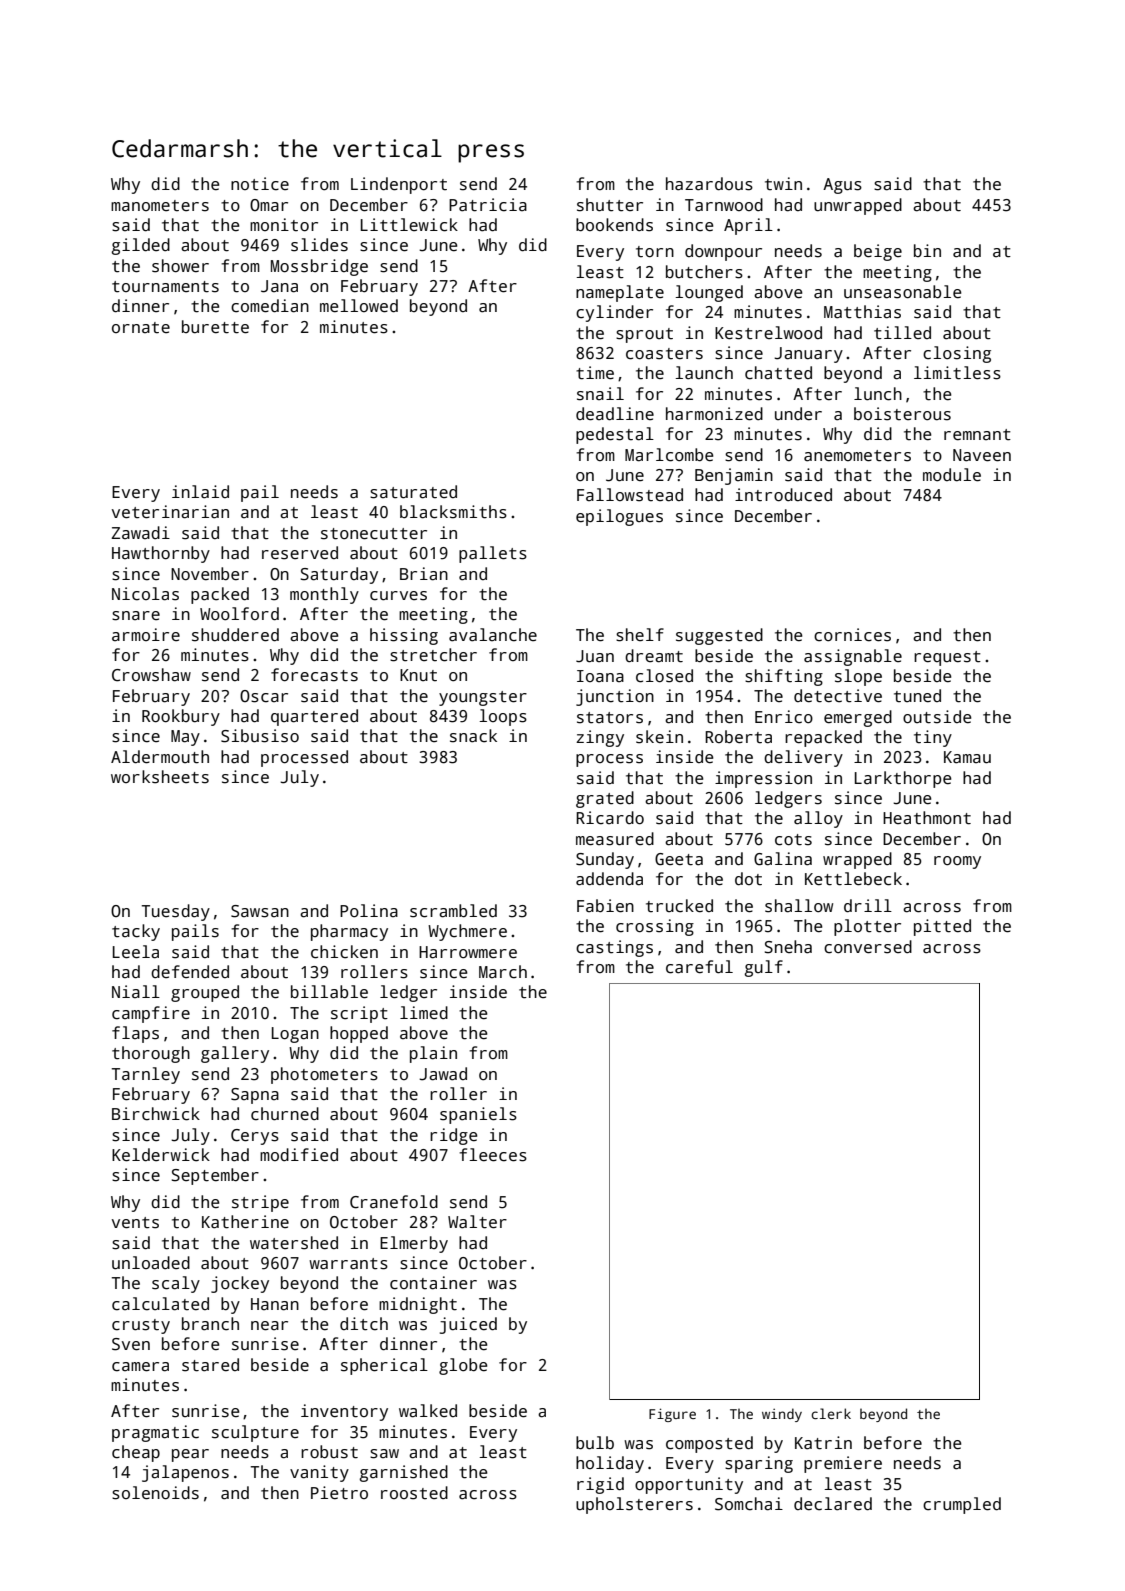 The image size is (1125, 1591). What do you see at coordinates (937, 717) in the image?
I see `outside` at bounding box center [937, 717].
